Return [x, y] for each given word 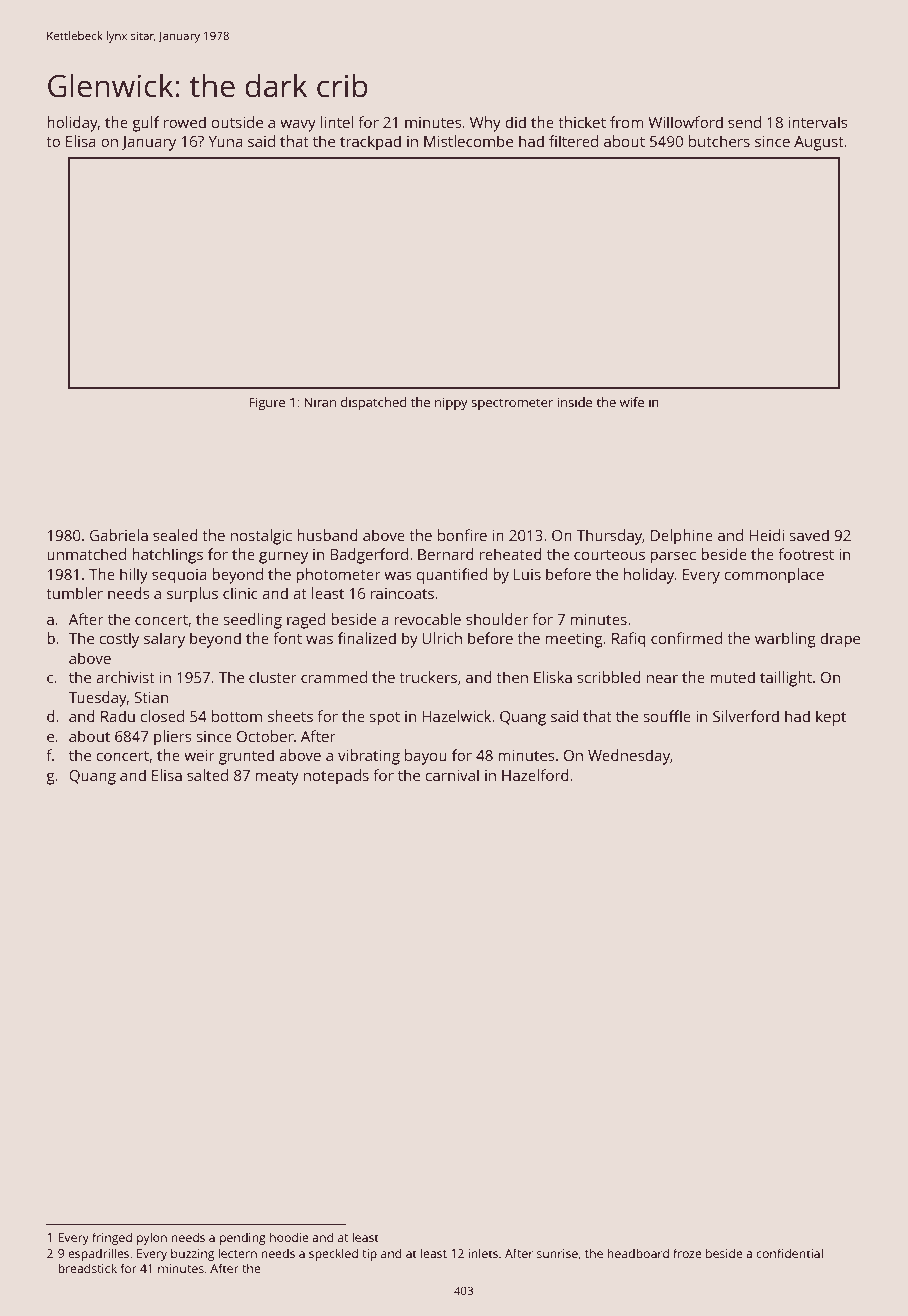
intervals [818, 122]
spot [384, 719]
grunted [246, 757]
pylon [152, 1238]
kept [831, 718]
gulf [145, 124]
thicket [582, 122]
